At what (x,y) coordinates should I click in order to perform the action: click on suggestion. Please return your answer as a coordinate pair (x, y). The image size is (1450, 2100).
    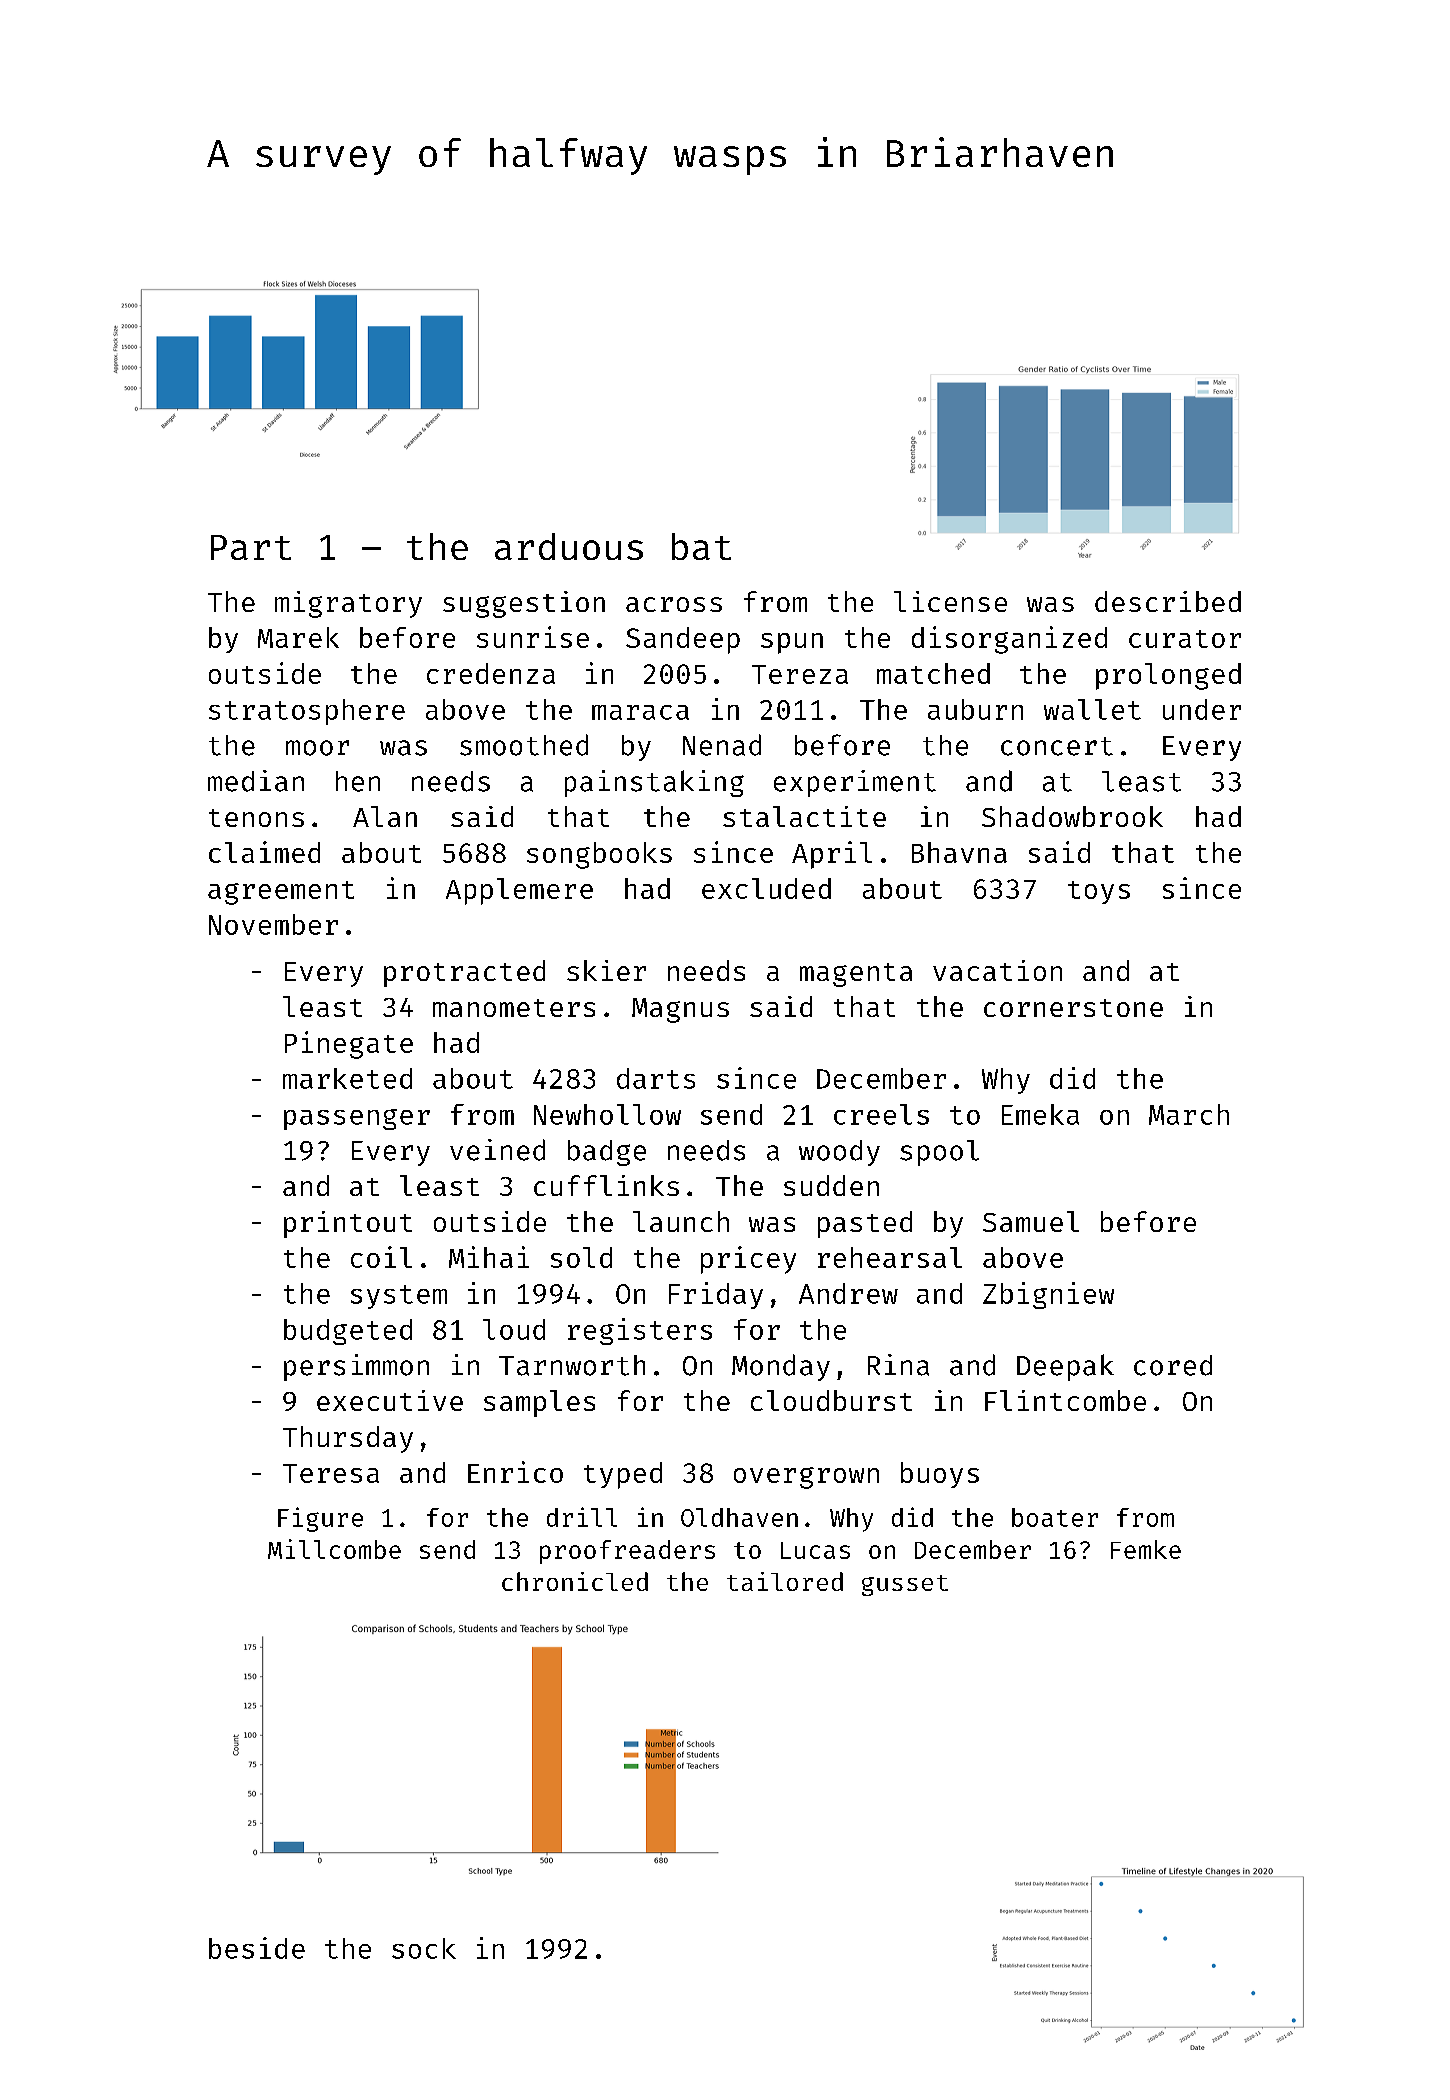
    Looking at the image, I should click on (524, 604).
